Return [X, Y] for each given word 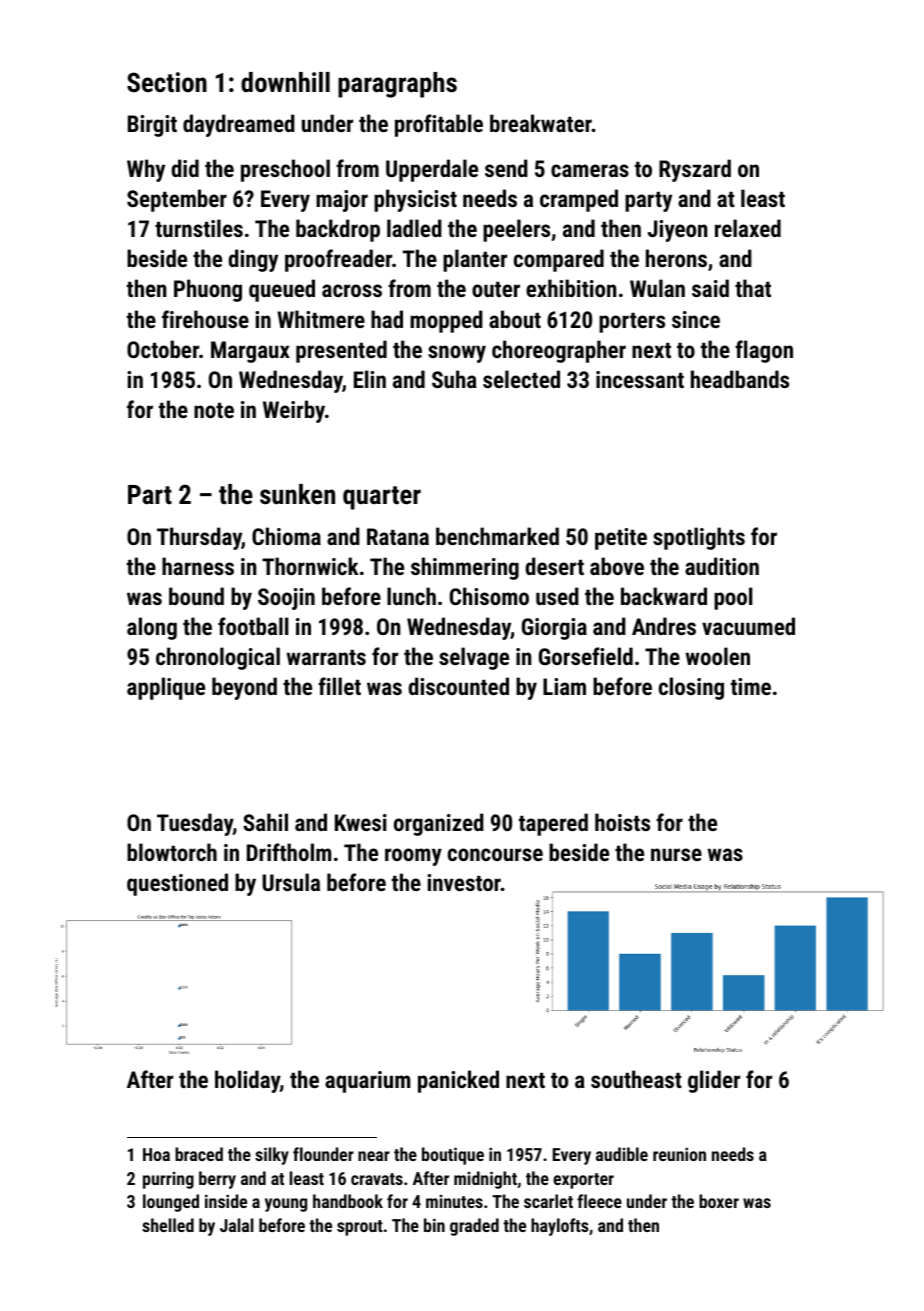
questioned [177, 884]
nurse [676, 854]
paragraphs [397, 85]
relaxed [748, 228]
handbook [348, 1201]
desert [554, 566]
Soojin [286, 599]
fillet [339, 686]
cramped [579, 200]
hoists [622, 822]
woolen [718, 656]
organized [439, 824]
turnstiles [199, 228]
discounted [458, 686]
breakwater [541, 123]
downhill [285, 82]
